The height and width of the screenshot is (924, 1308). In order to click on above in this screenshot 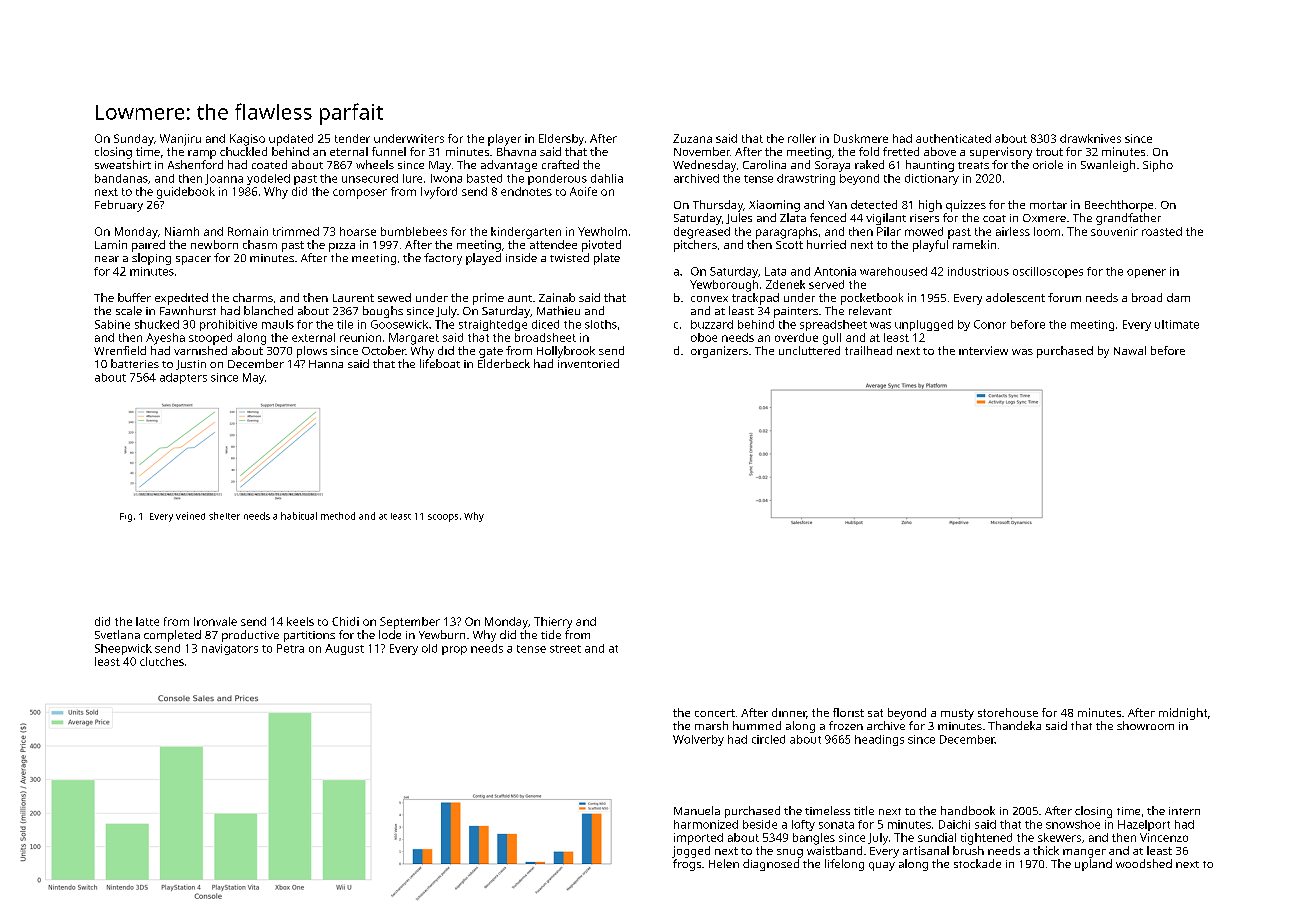, I will do `click(940, 151)`.
